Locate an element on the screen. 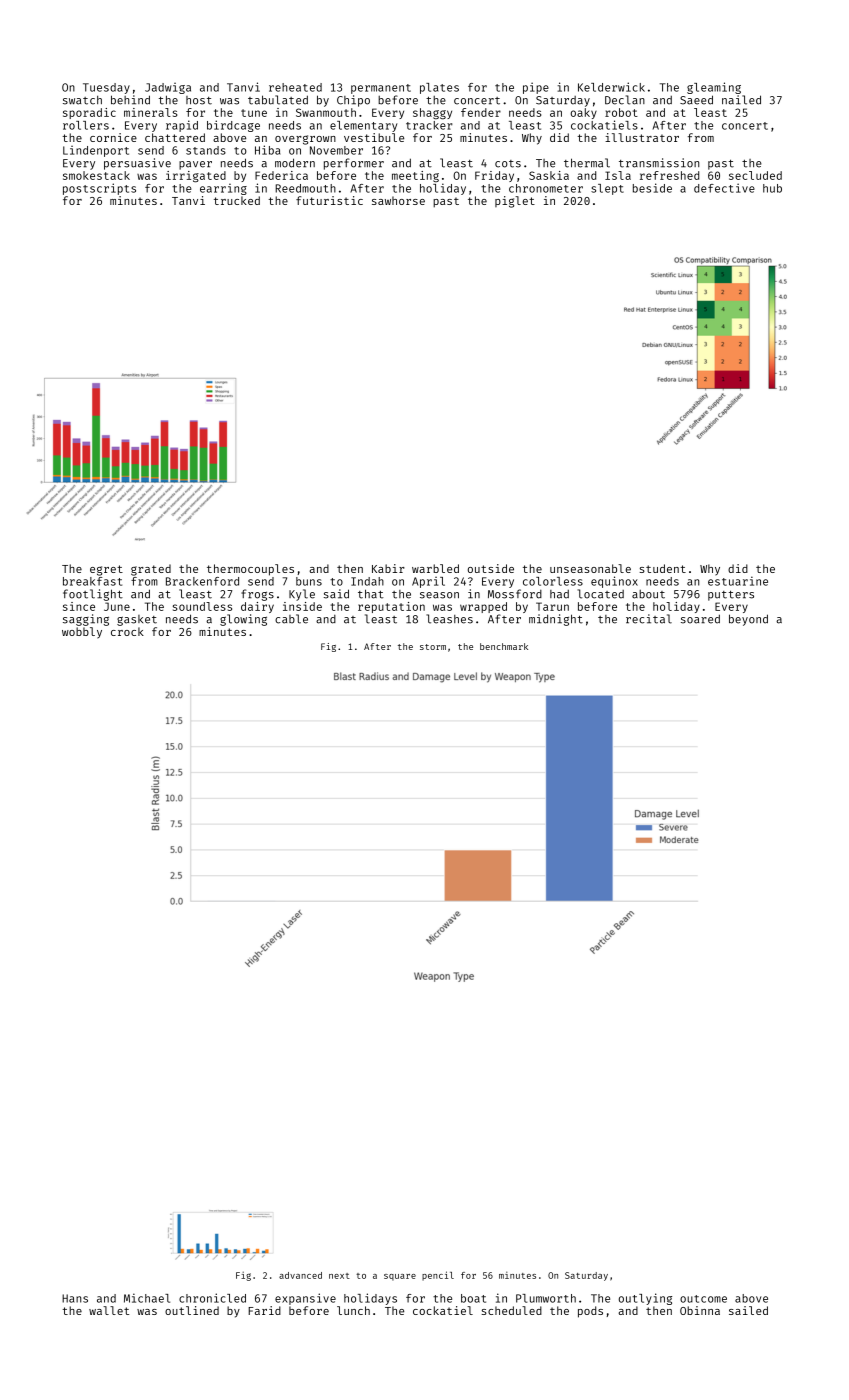 The image size is (849, 1400). recital is located at coordinates (649, 619).
